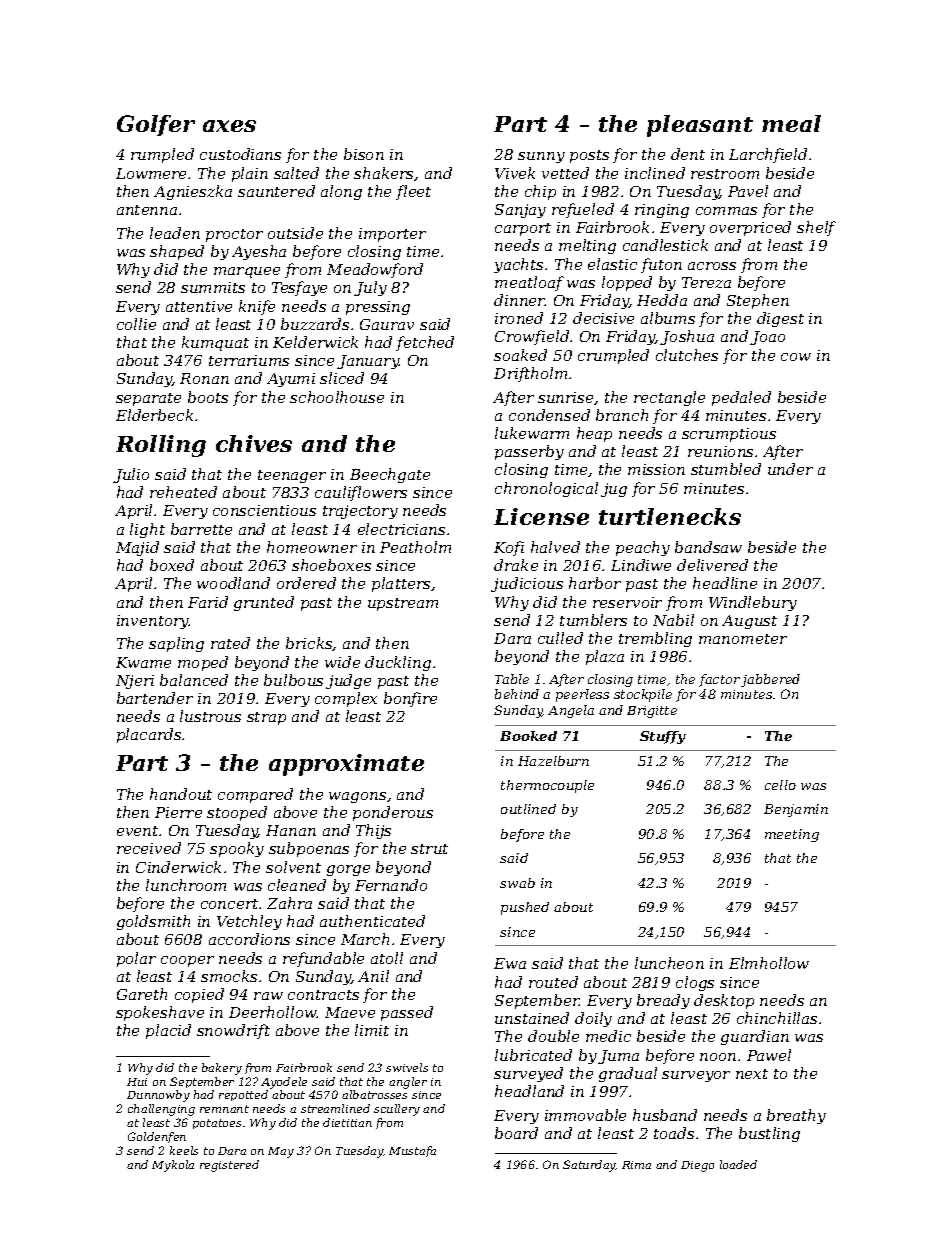  I want to click on teenager, so click(292, 476).
